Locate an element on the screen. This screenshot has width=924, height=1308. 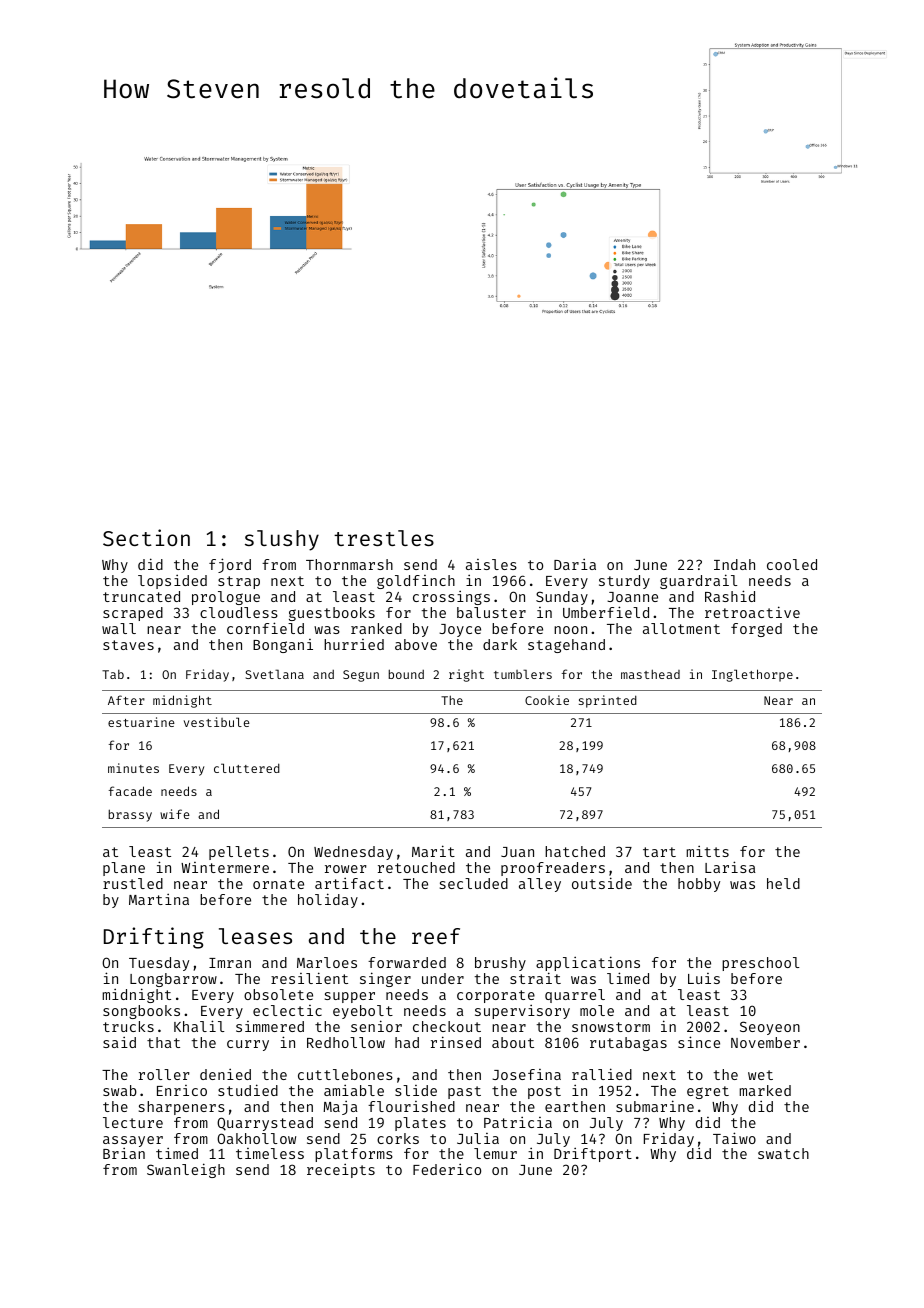
Joyce is located at coordinates (460, 630).
